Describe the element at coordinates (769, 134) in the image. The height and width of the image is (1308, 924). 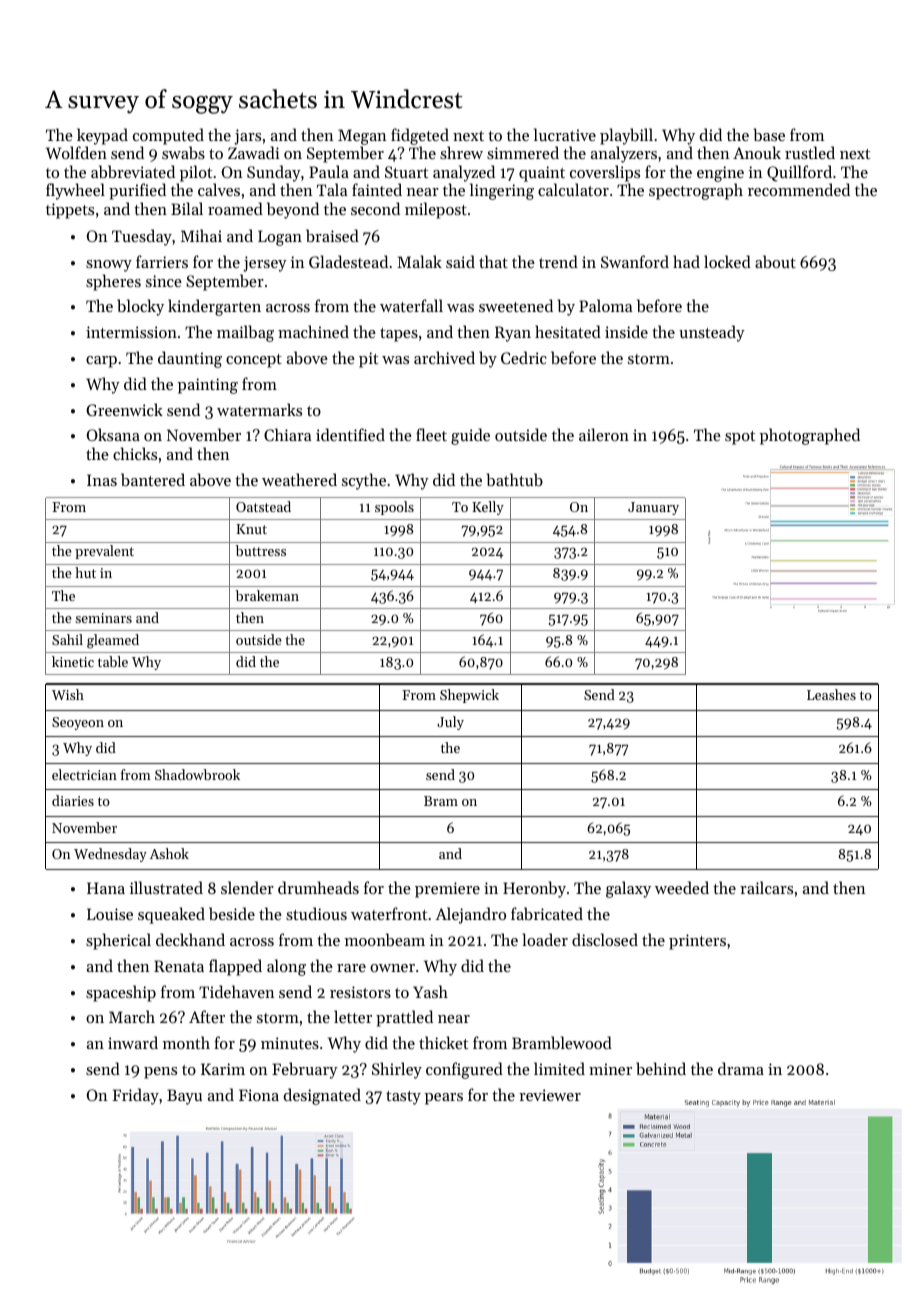
I see `base` at that location.
